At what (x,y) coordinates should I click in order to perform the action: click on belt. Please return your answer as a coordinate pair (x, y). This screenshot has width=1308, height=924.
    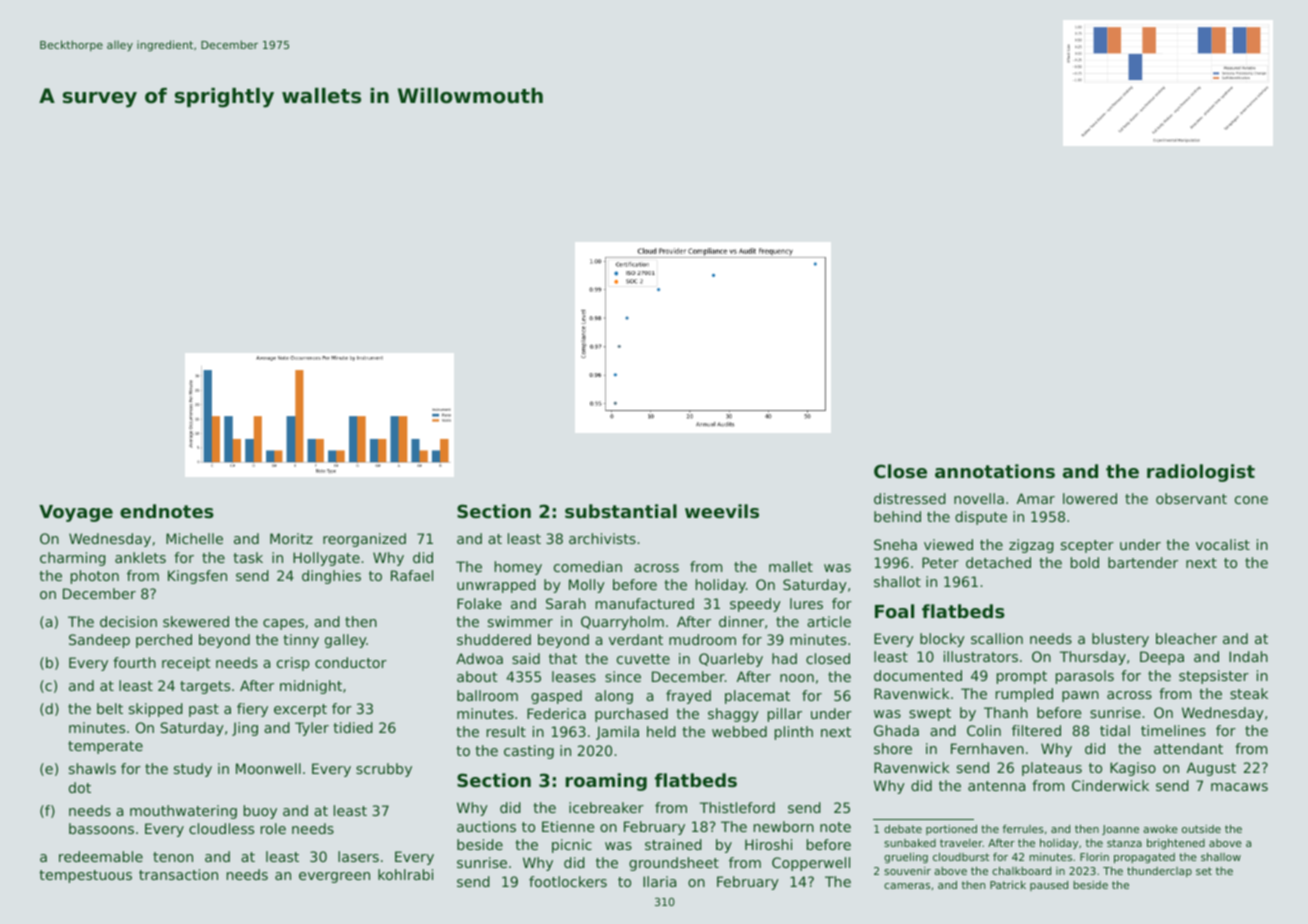
    Looking at the image, I should click on (110, 708).
